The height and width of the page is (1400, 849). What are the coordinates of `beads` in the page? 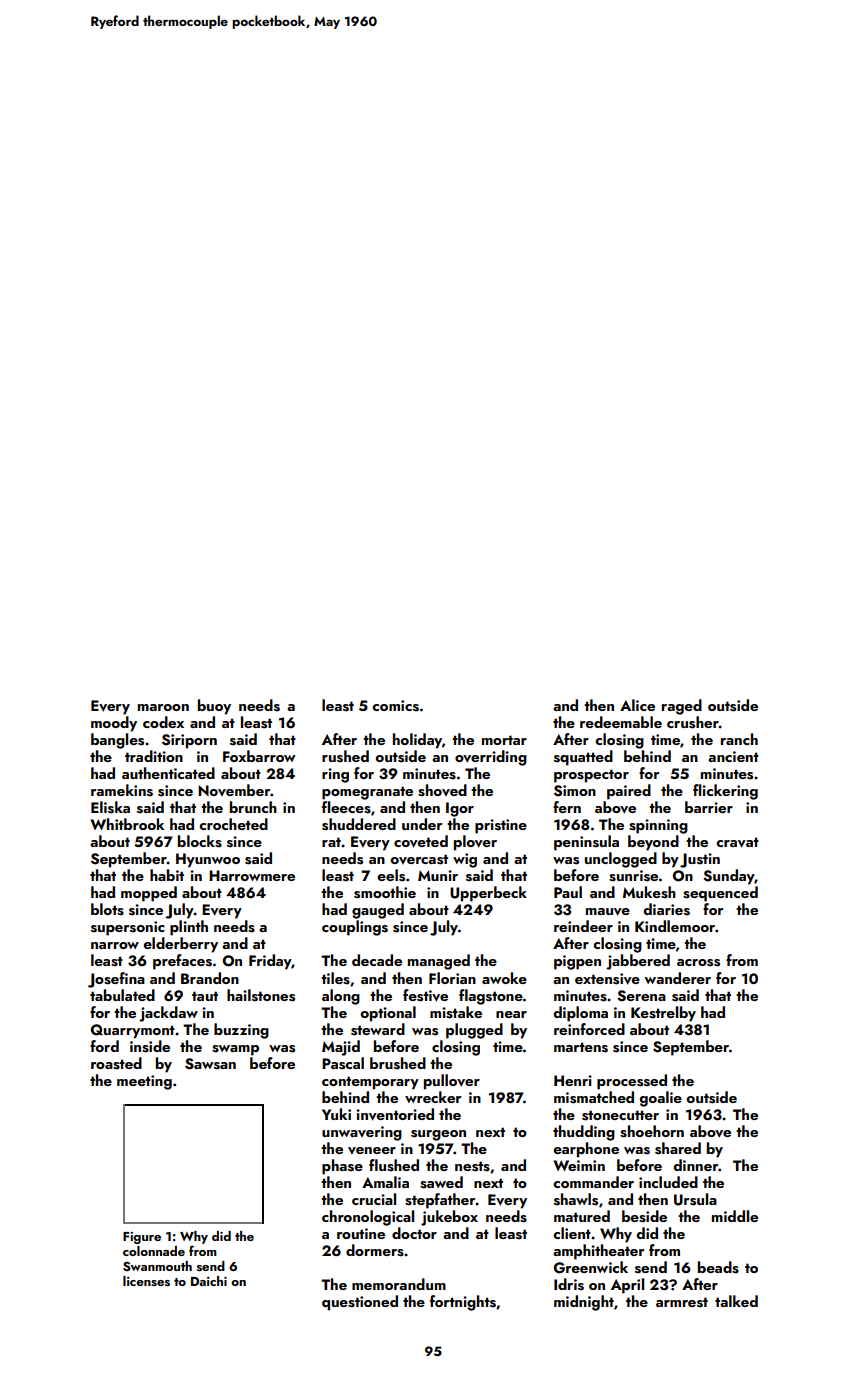 It's located at (718, 1267).
